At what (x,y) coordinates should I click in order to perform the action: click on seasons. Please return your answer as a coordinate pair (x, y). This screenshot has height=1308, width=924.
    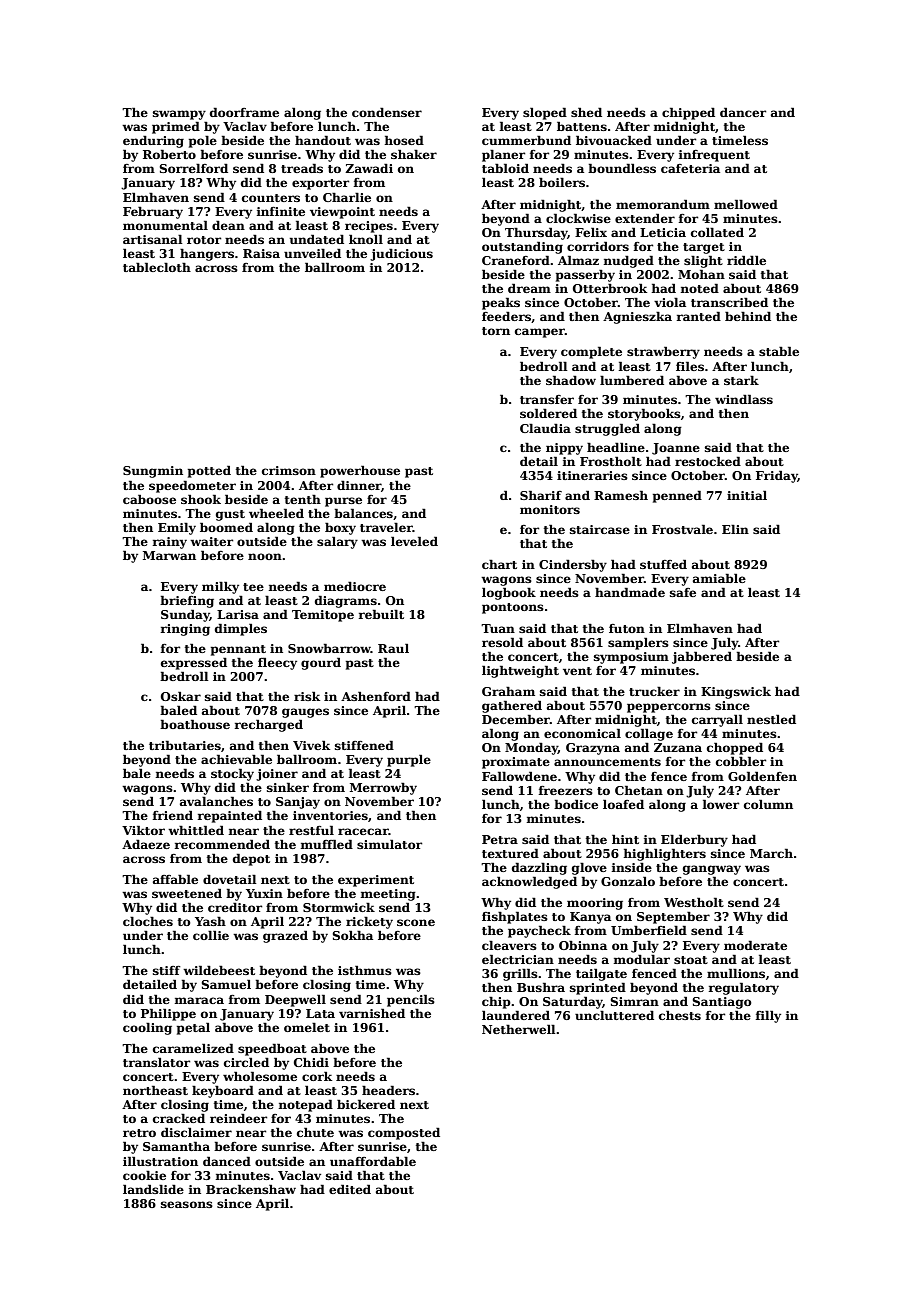
    Looking at the image, I should click on (187, 1204).
